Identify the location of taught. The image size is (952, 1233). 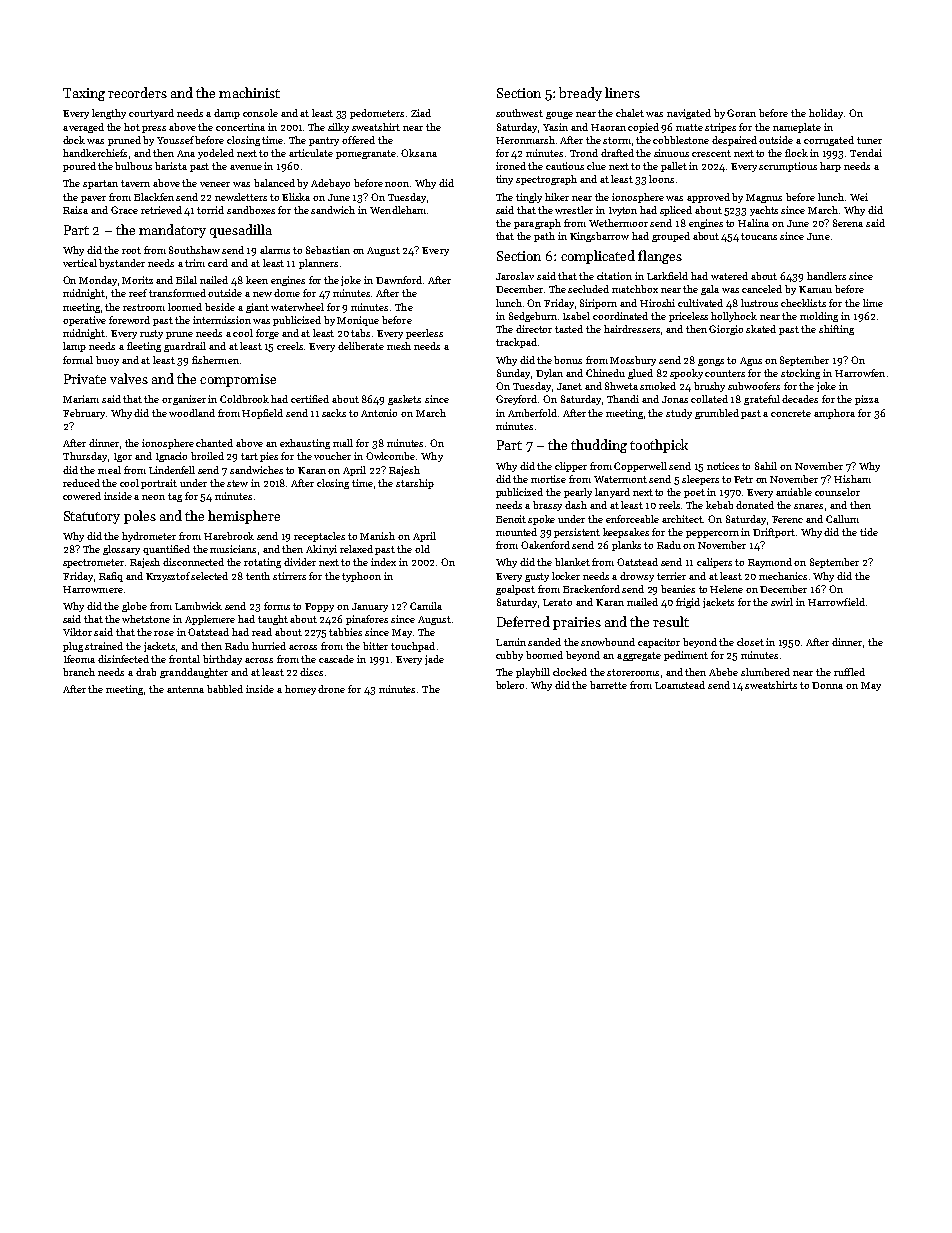
(273, 620).
